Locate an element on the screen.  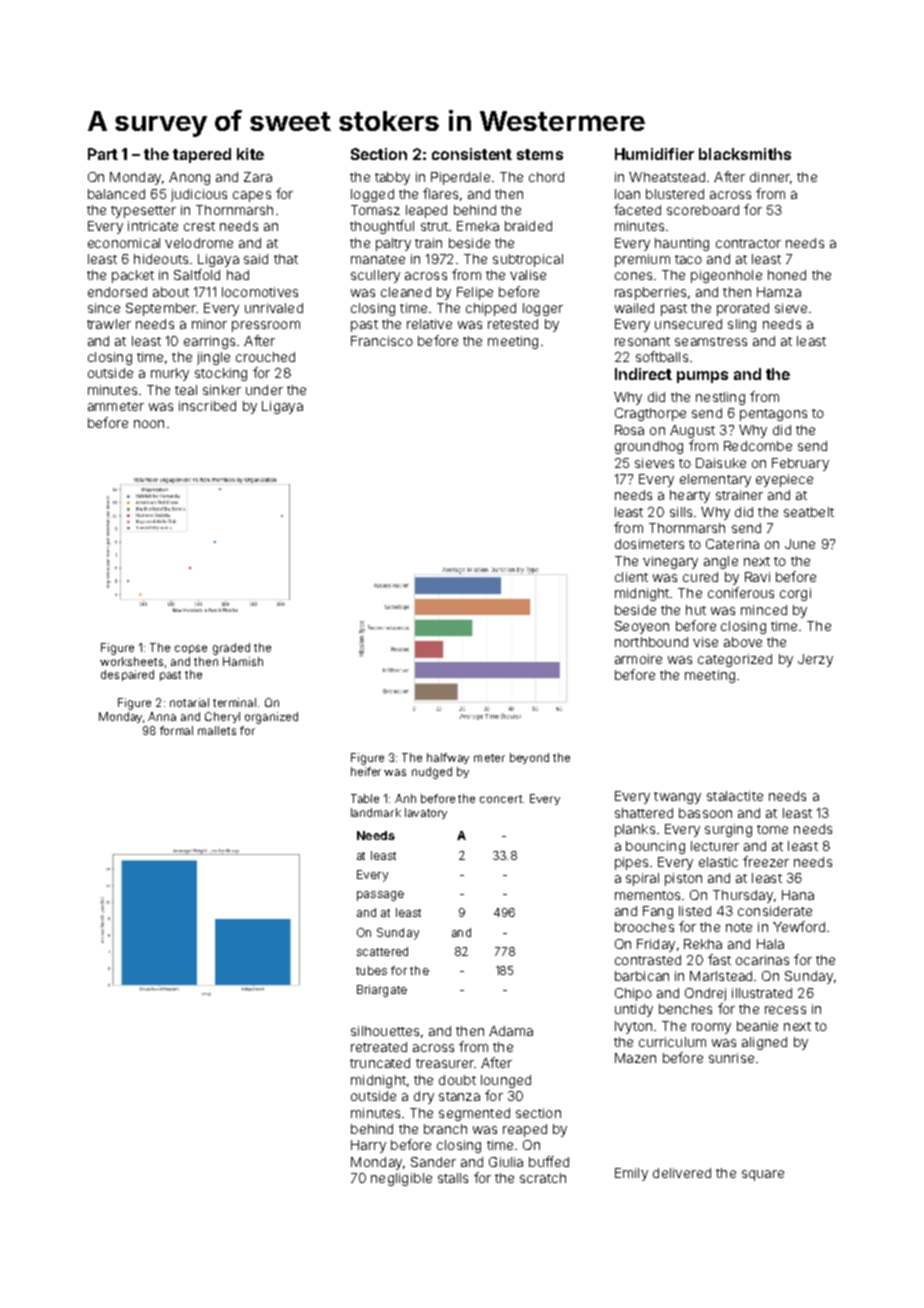
Harry is located at coordinates (368, 1146).
